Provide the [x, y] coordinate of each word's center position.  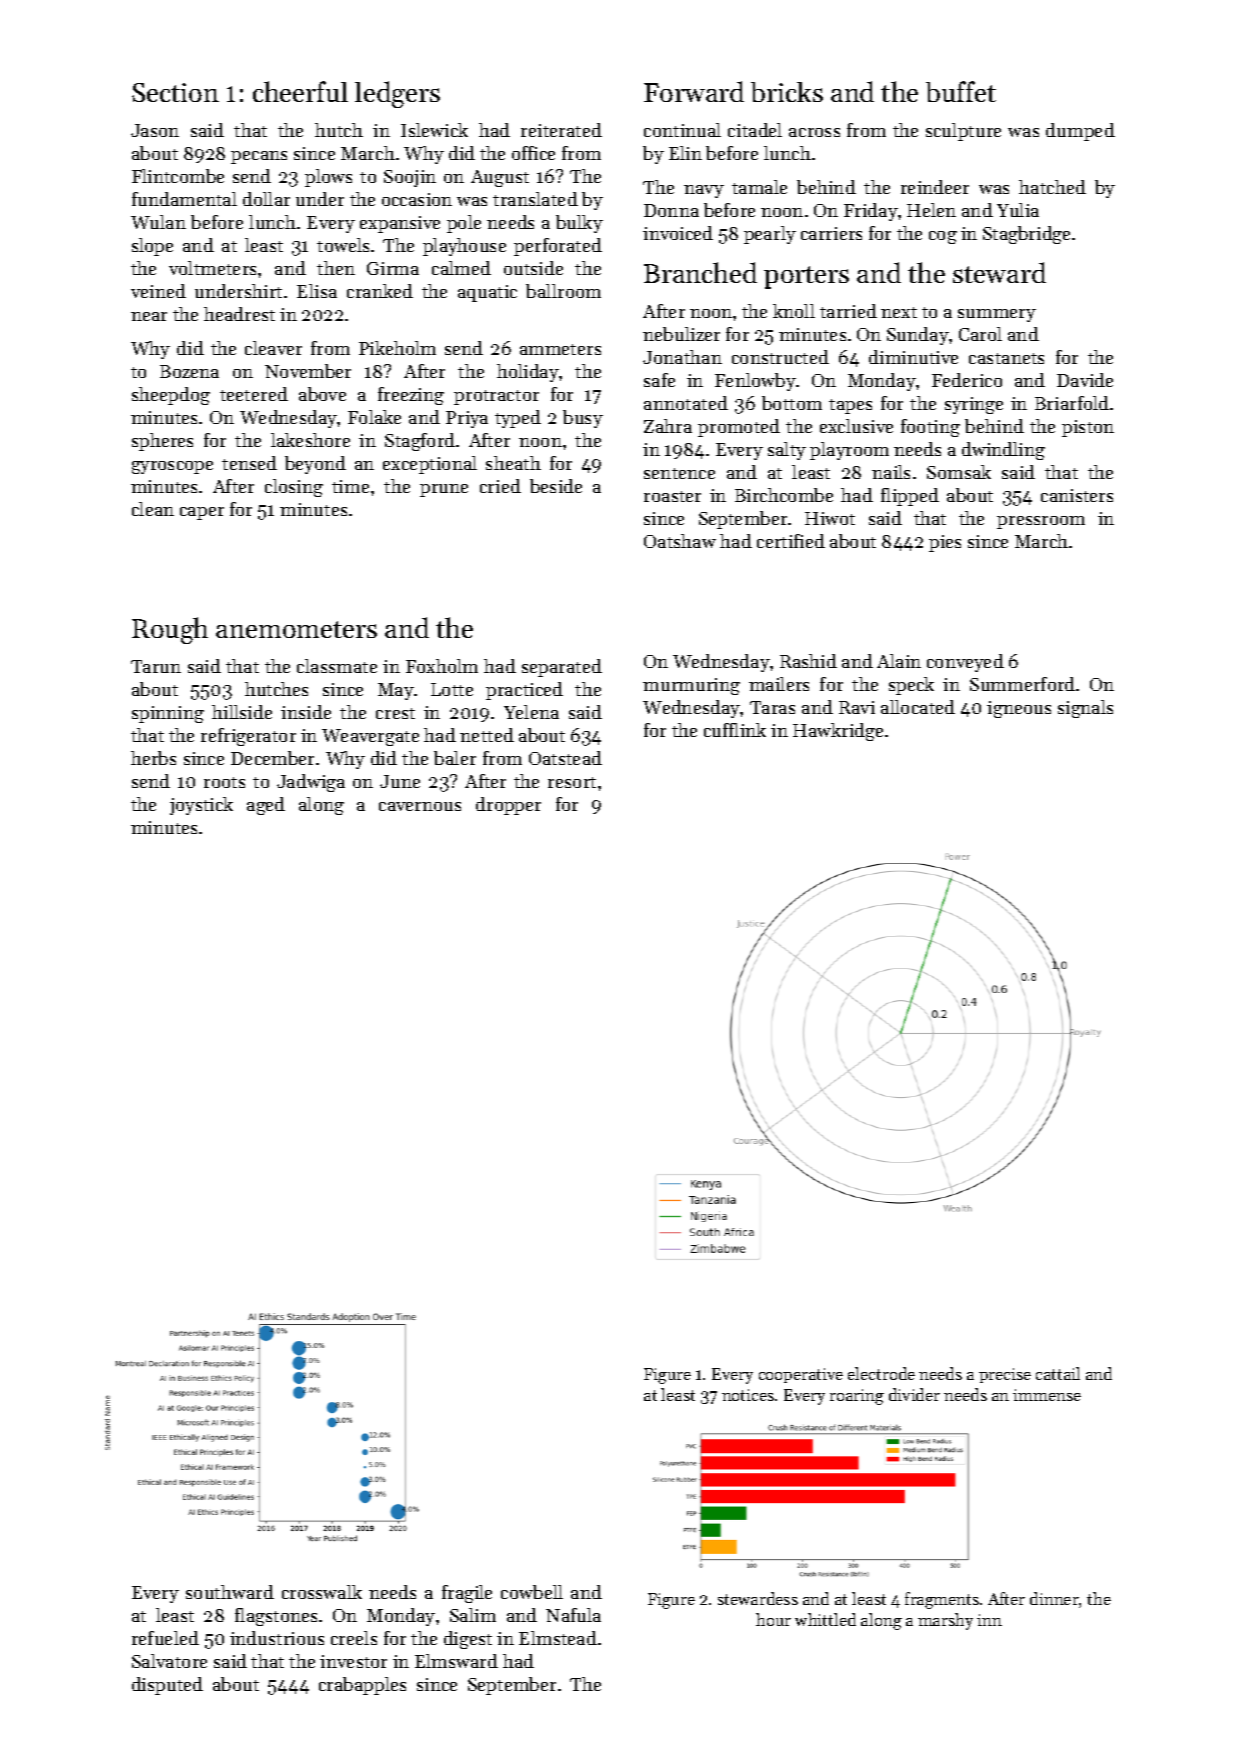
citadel [755, 130]
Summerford [1022, 684]
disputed [167, 1686]
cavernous [420, 806]
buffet [961, 91]
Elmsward [456, 1661]
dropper [508, 806]
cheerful [300, 91]
